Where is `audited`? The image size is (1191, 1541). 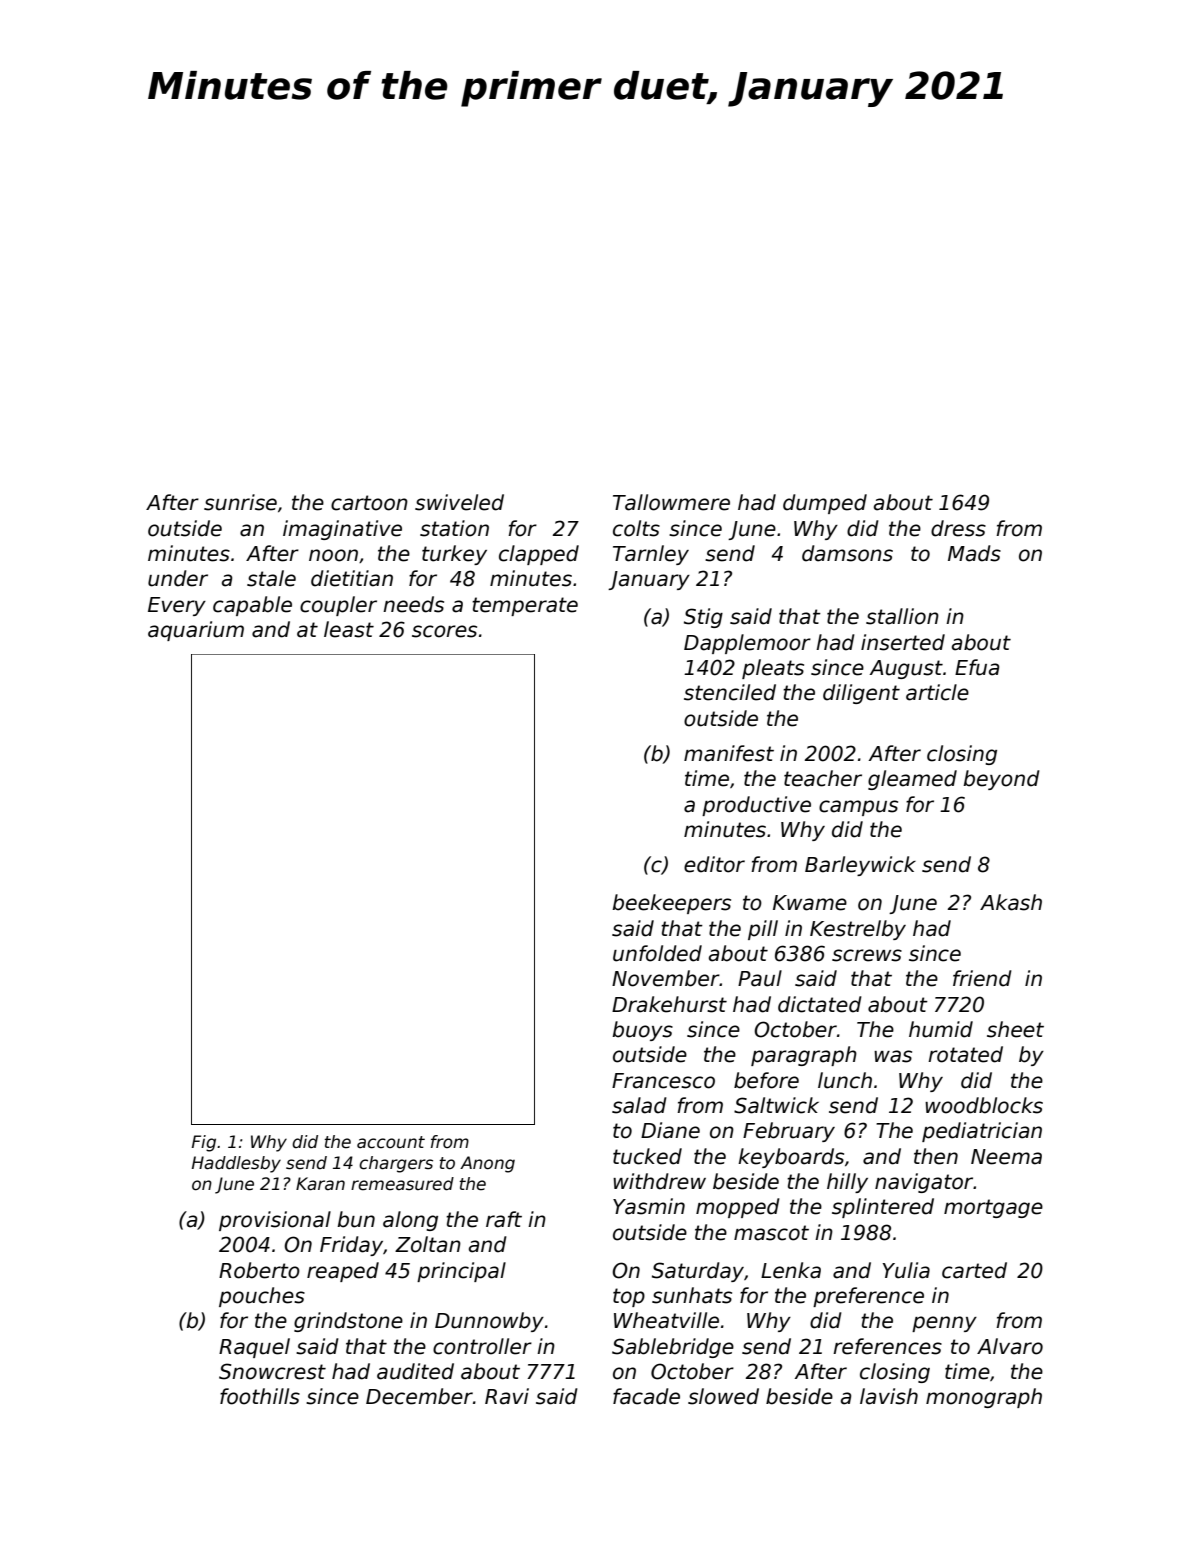 audited is located at coordinates (415, 1371).
